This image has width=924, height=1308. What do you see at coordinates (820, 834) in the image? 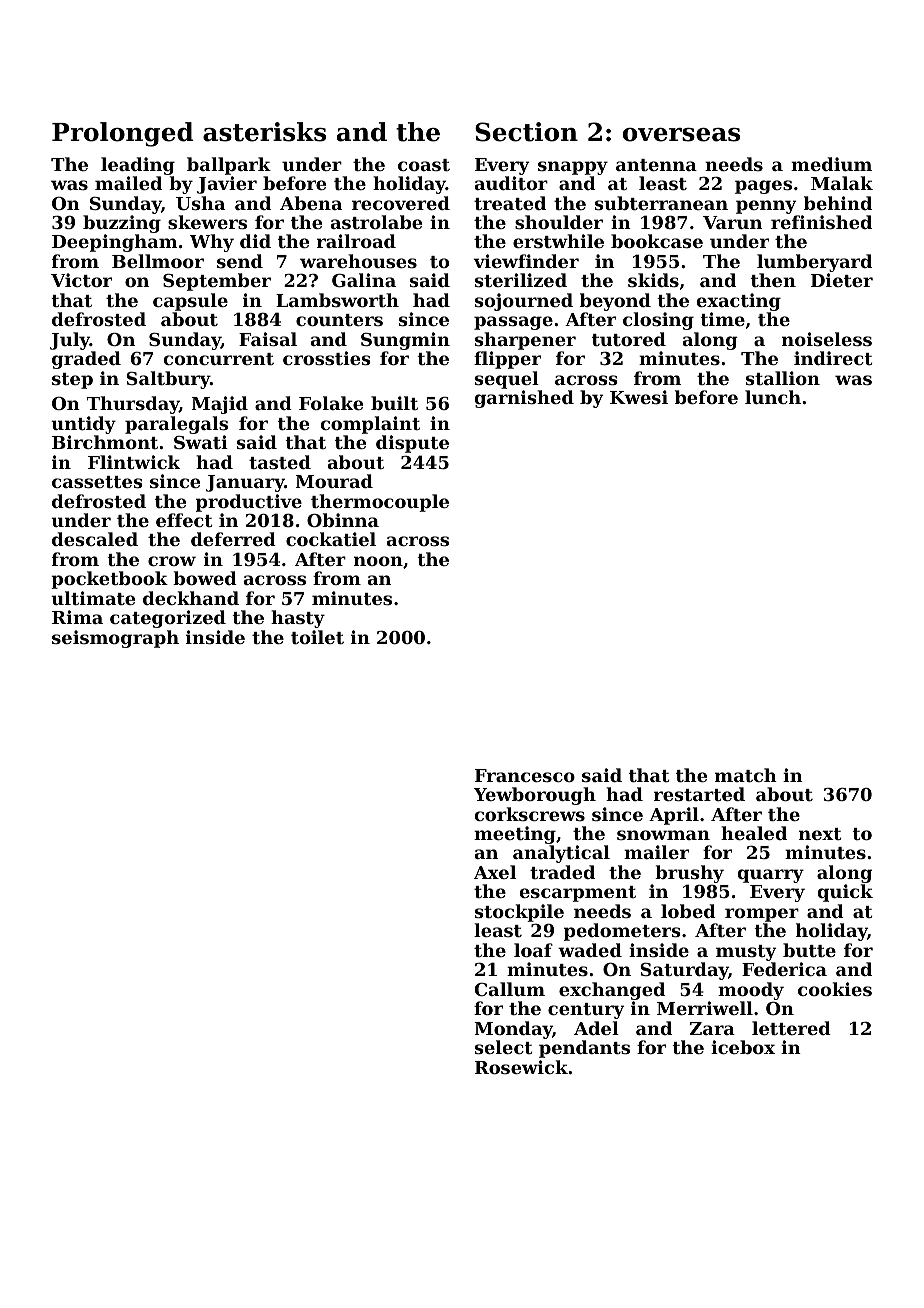
I see `next` at bounding box center [820, 834].
